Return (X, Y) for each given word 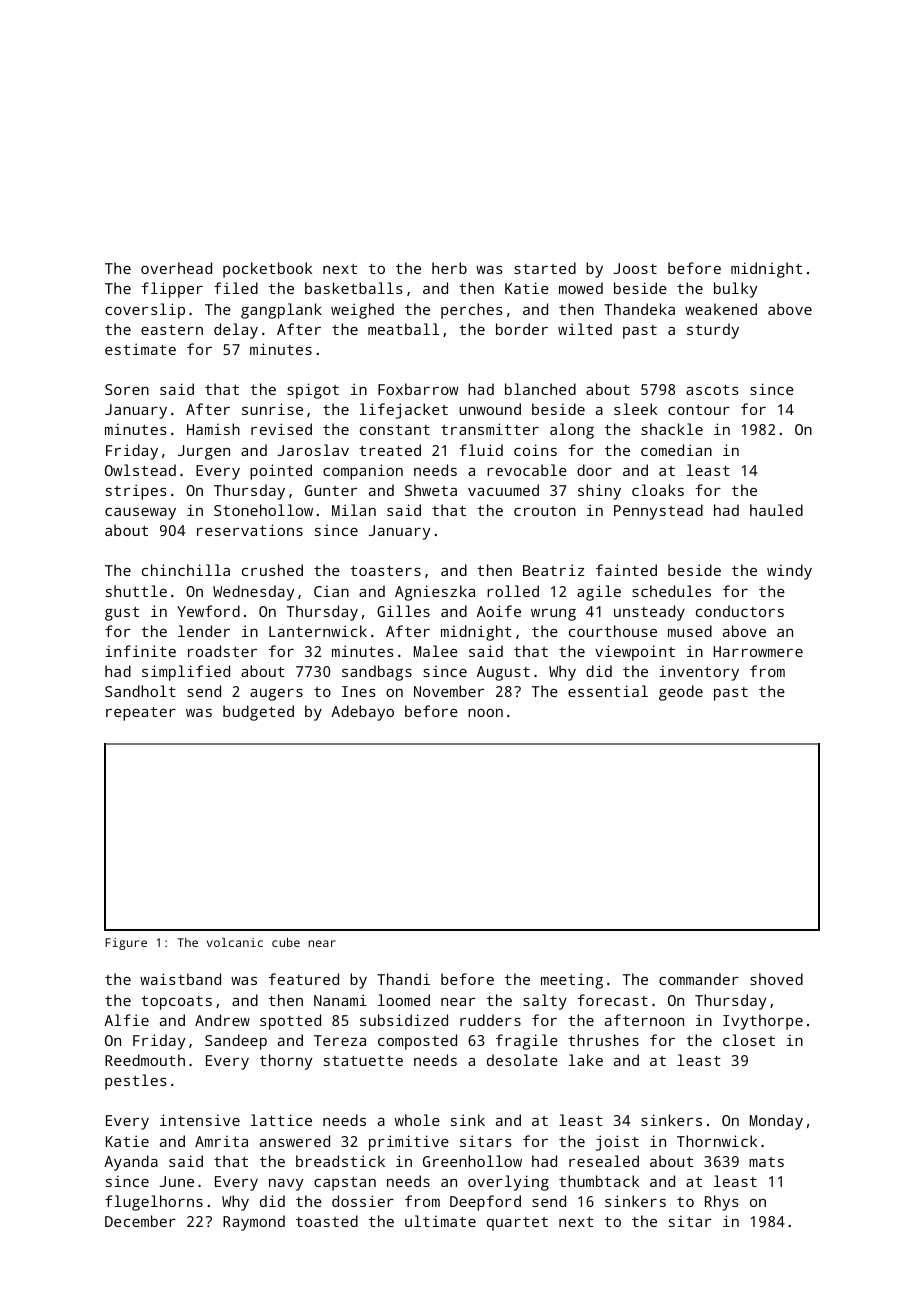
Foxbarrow (418, 389)
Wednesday (253, 593)
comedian (676, 450)
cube (286, 942)
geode (681, 693)
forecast (612, 1000)
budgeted (258, 713)
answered (295, 1141)
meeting (572, 981)
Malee (436, 651)
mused (690, 631)
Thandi (403, 979)
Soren (127, 389)
